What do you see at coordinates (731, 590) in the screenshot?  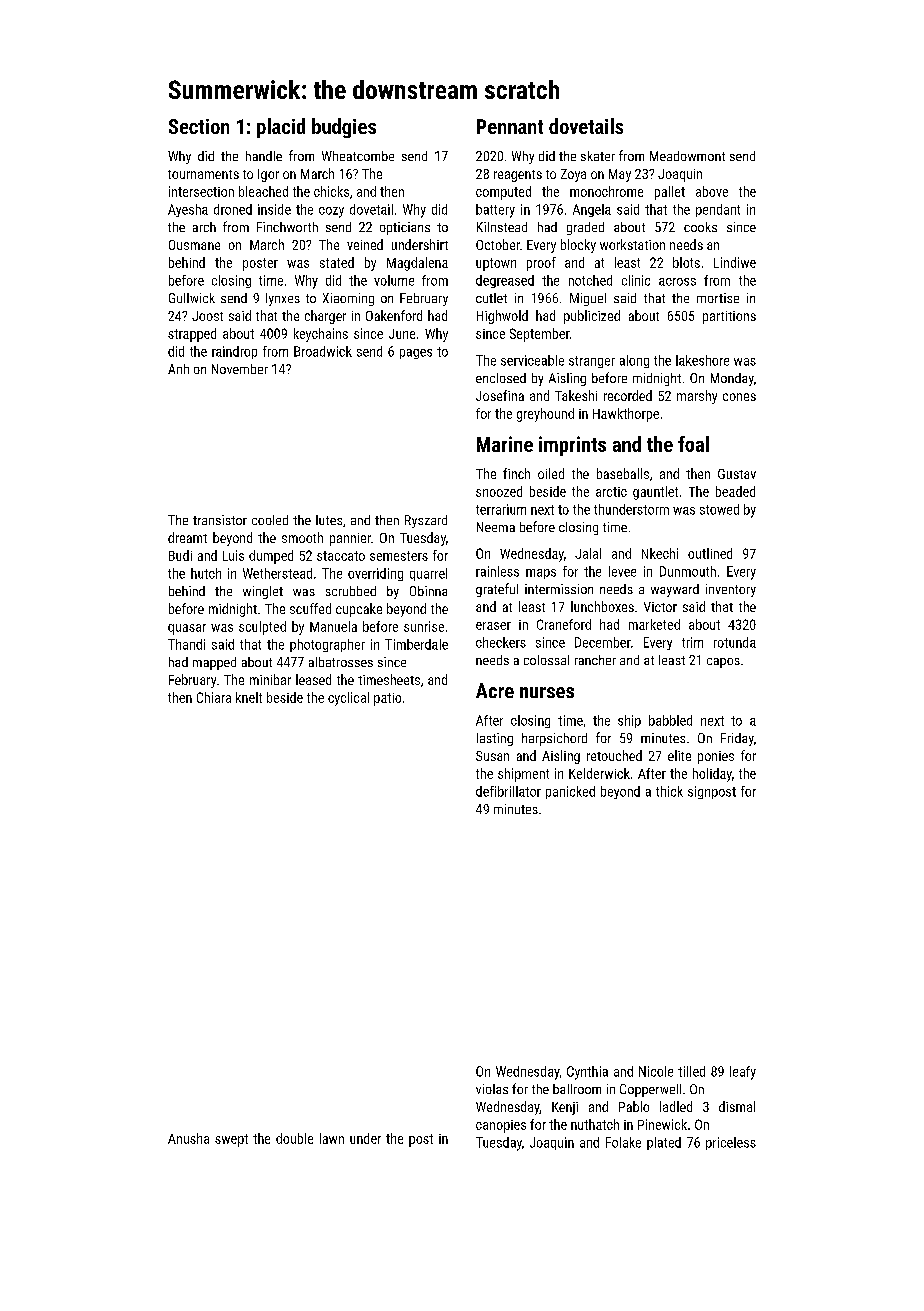 I see `inventory` at bounding box center [731, 590].
